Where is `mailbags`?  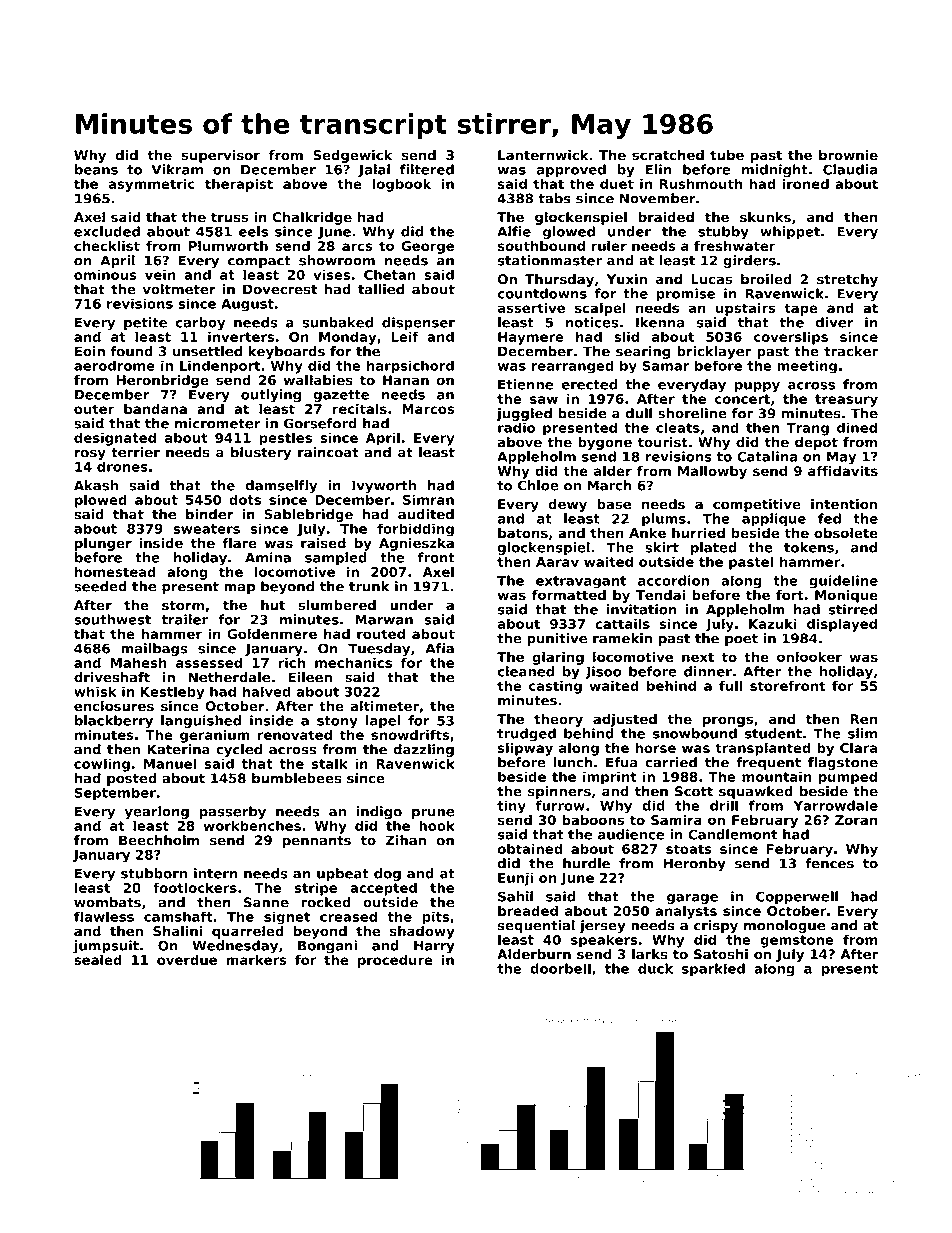 mailbags is located at coordinates (154, 649).
